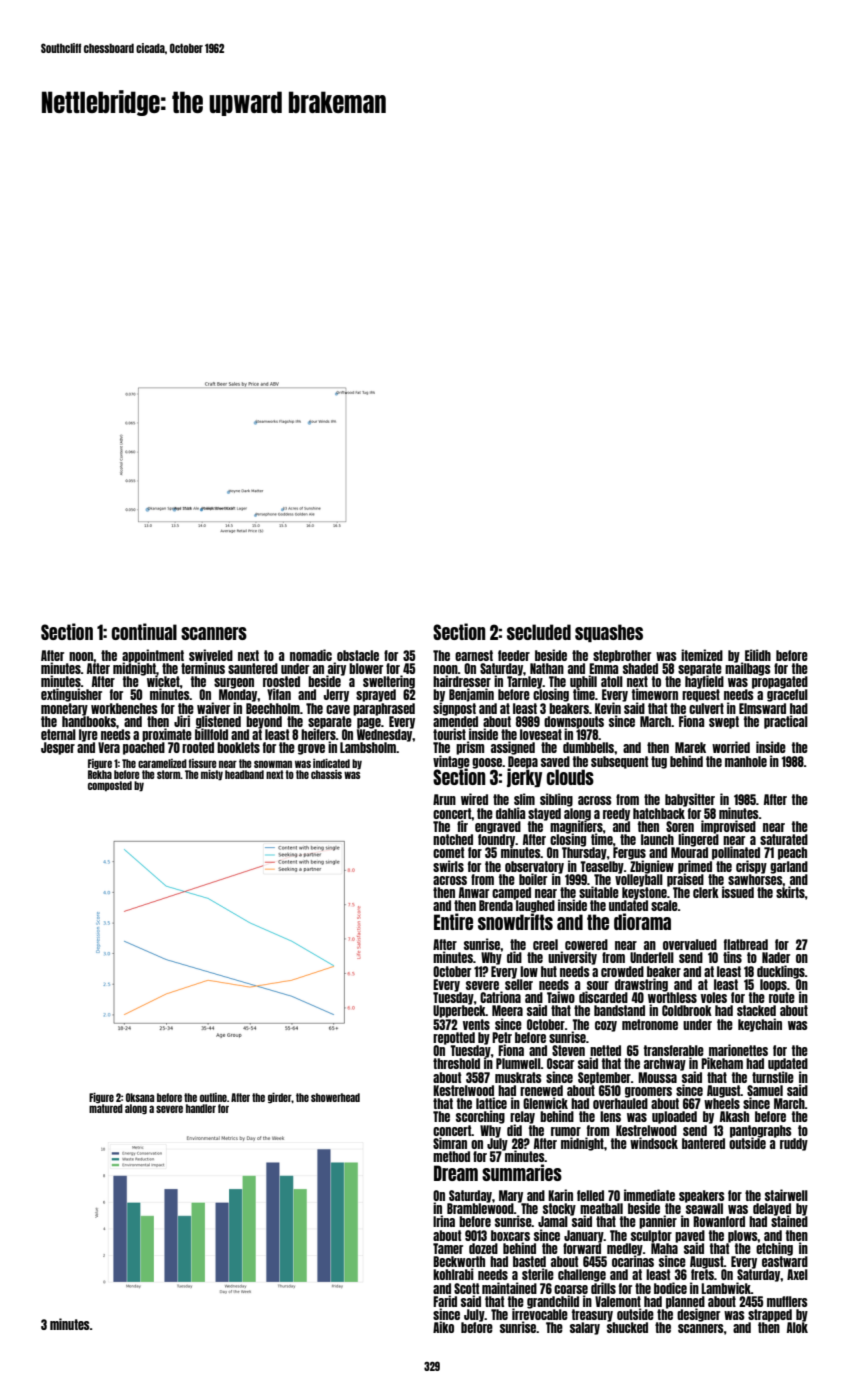  Describe the element at coordinates (648, 1092) in the screenshot. I see `groomers` at that location.
